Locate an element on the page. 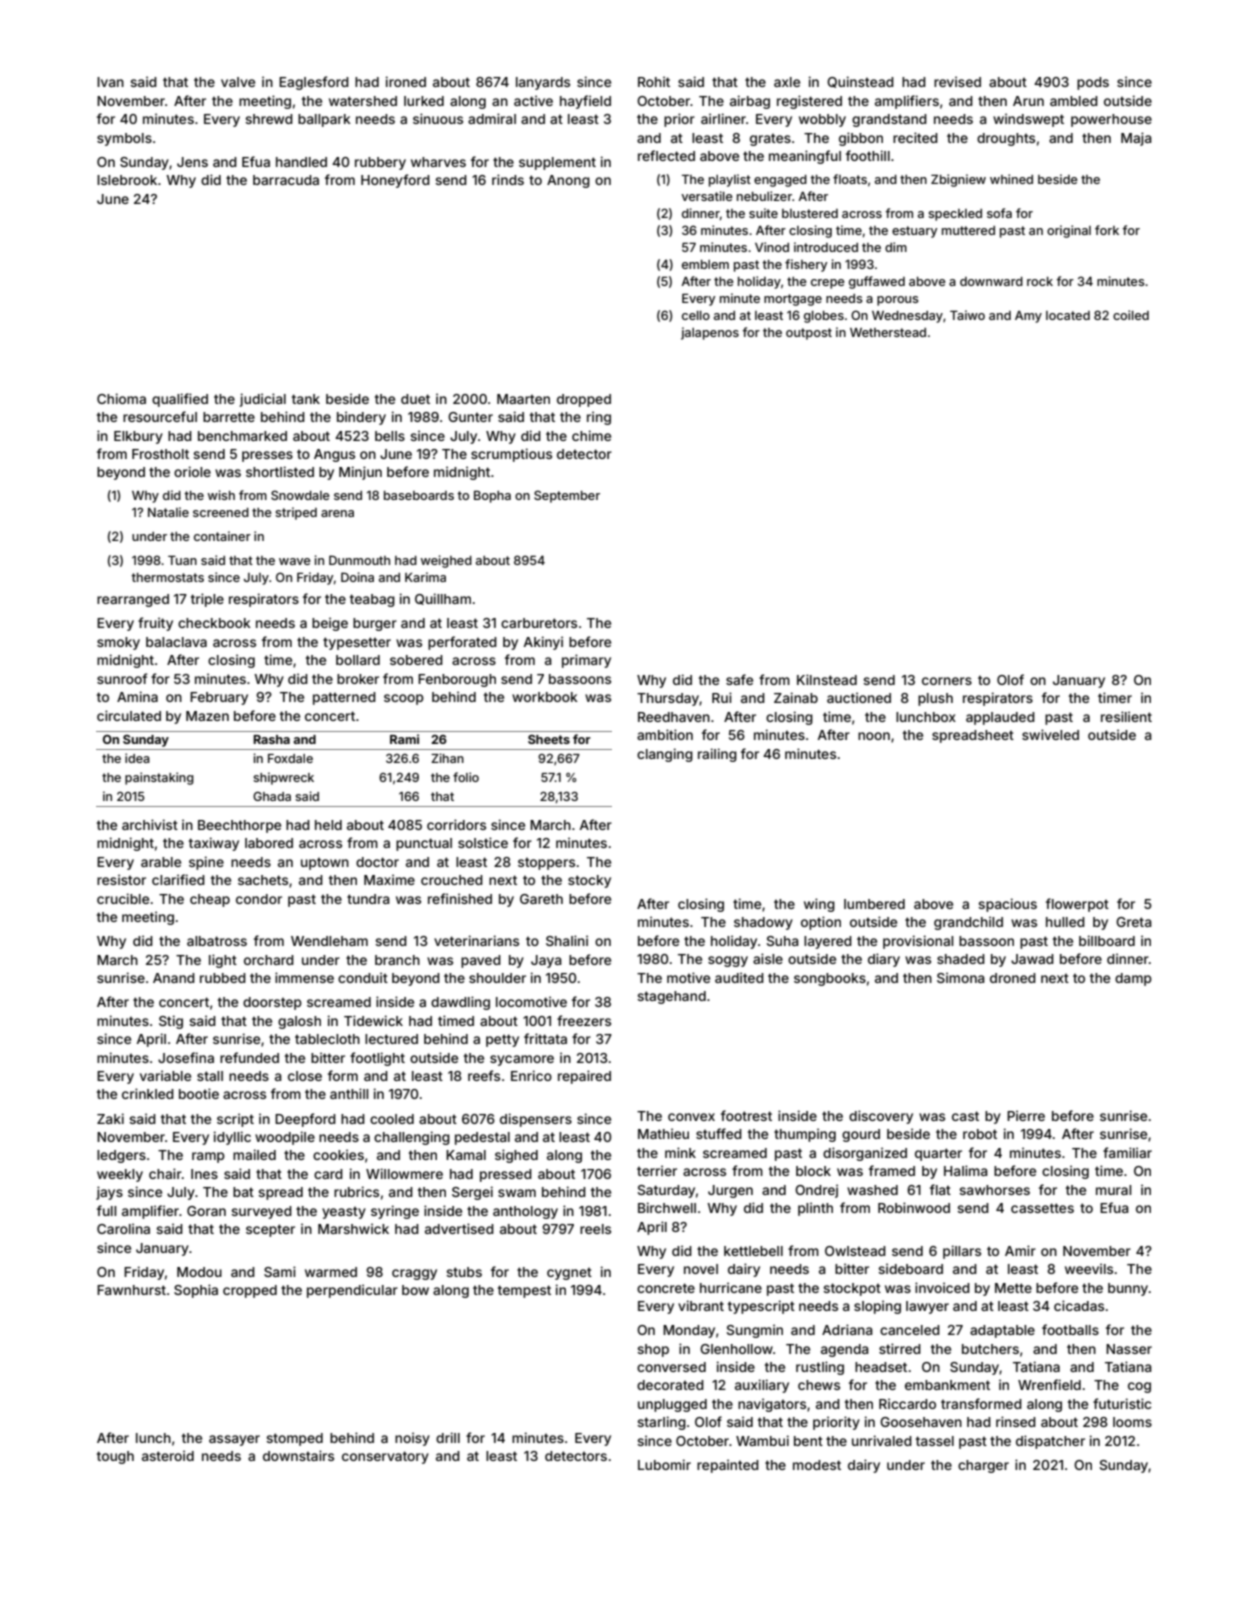 Image resolution: width=1249 pixels, height=1617 pixels. Elkbury is located at coordinates (138, 437).
